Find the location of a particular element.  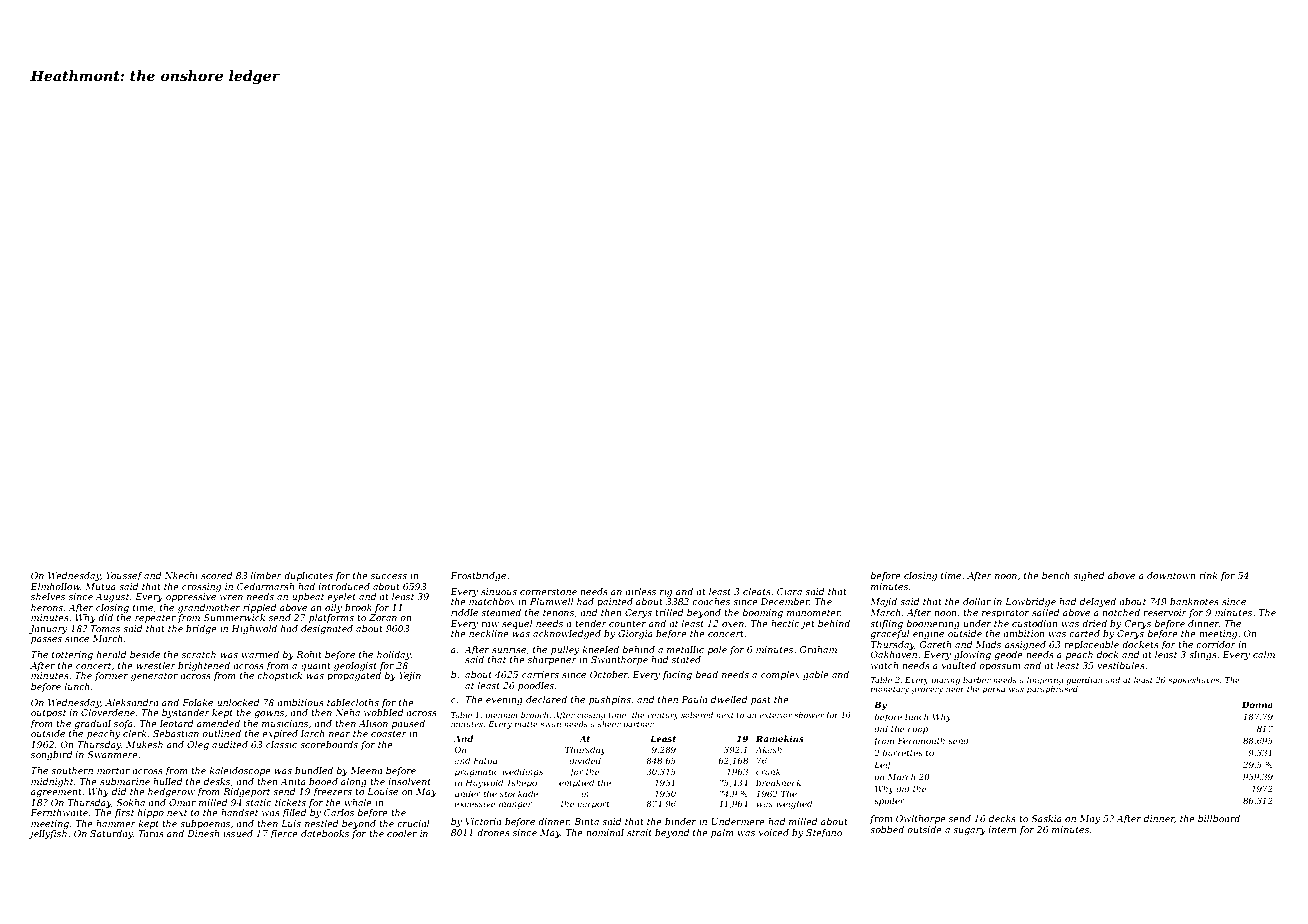

Aleksandra is located at coordinates (131, 702).
